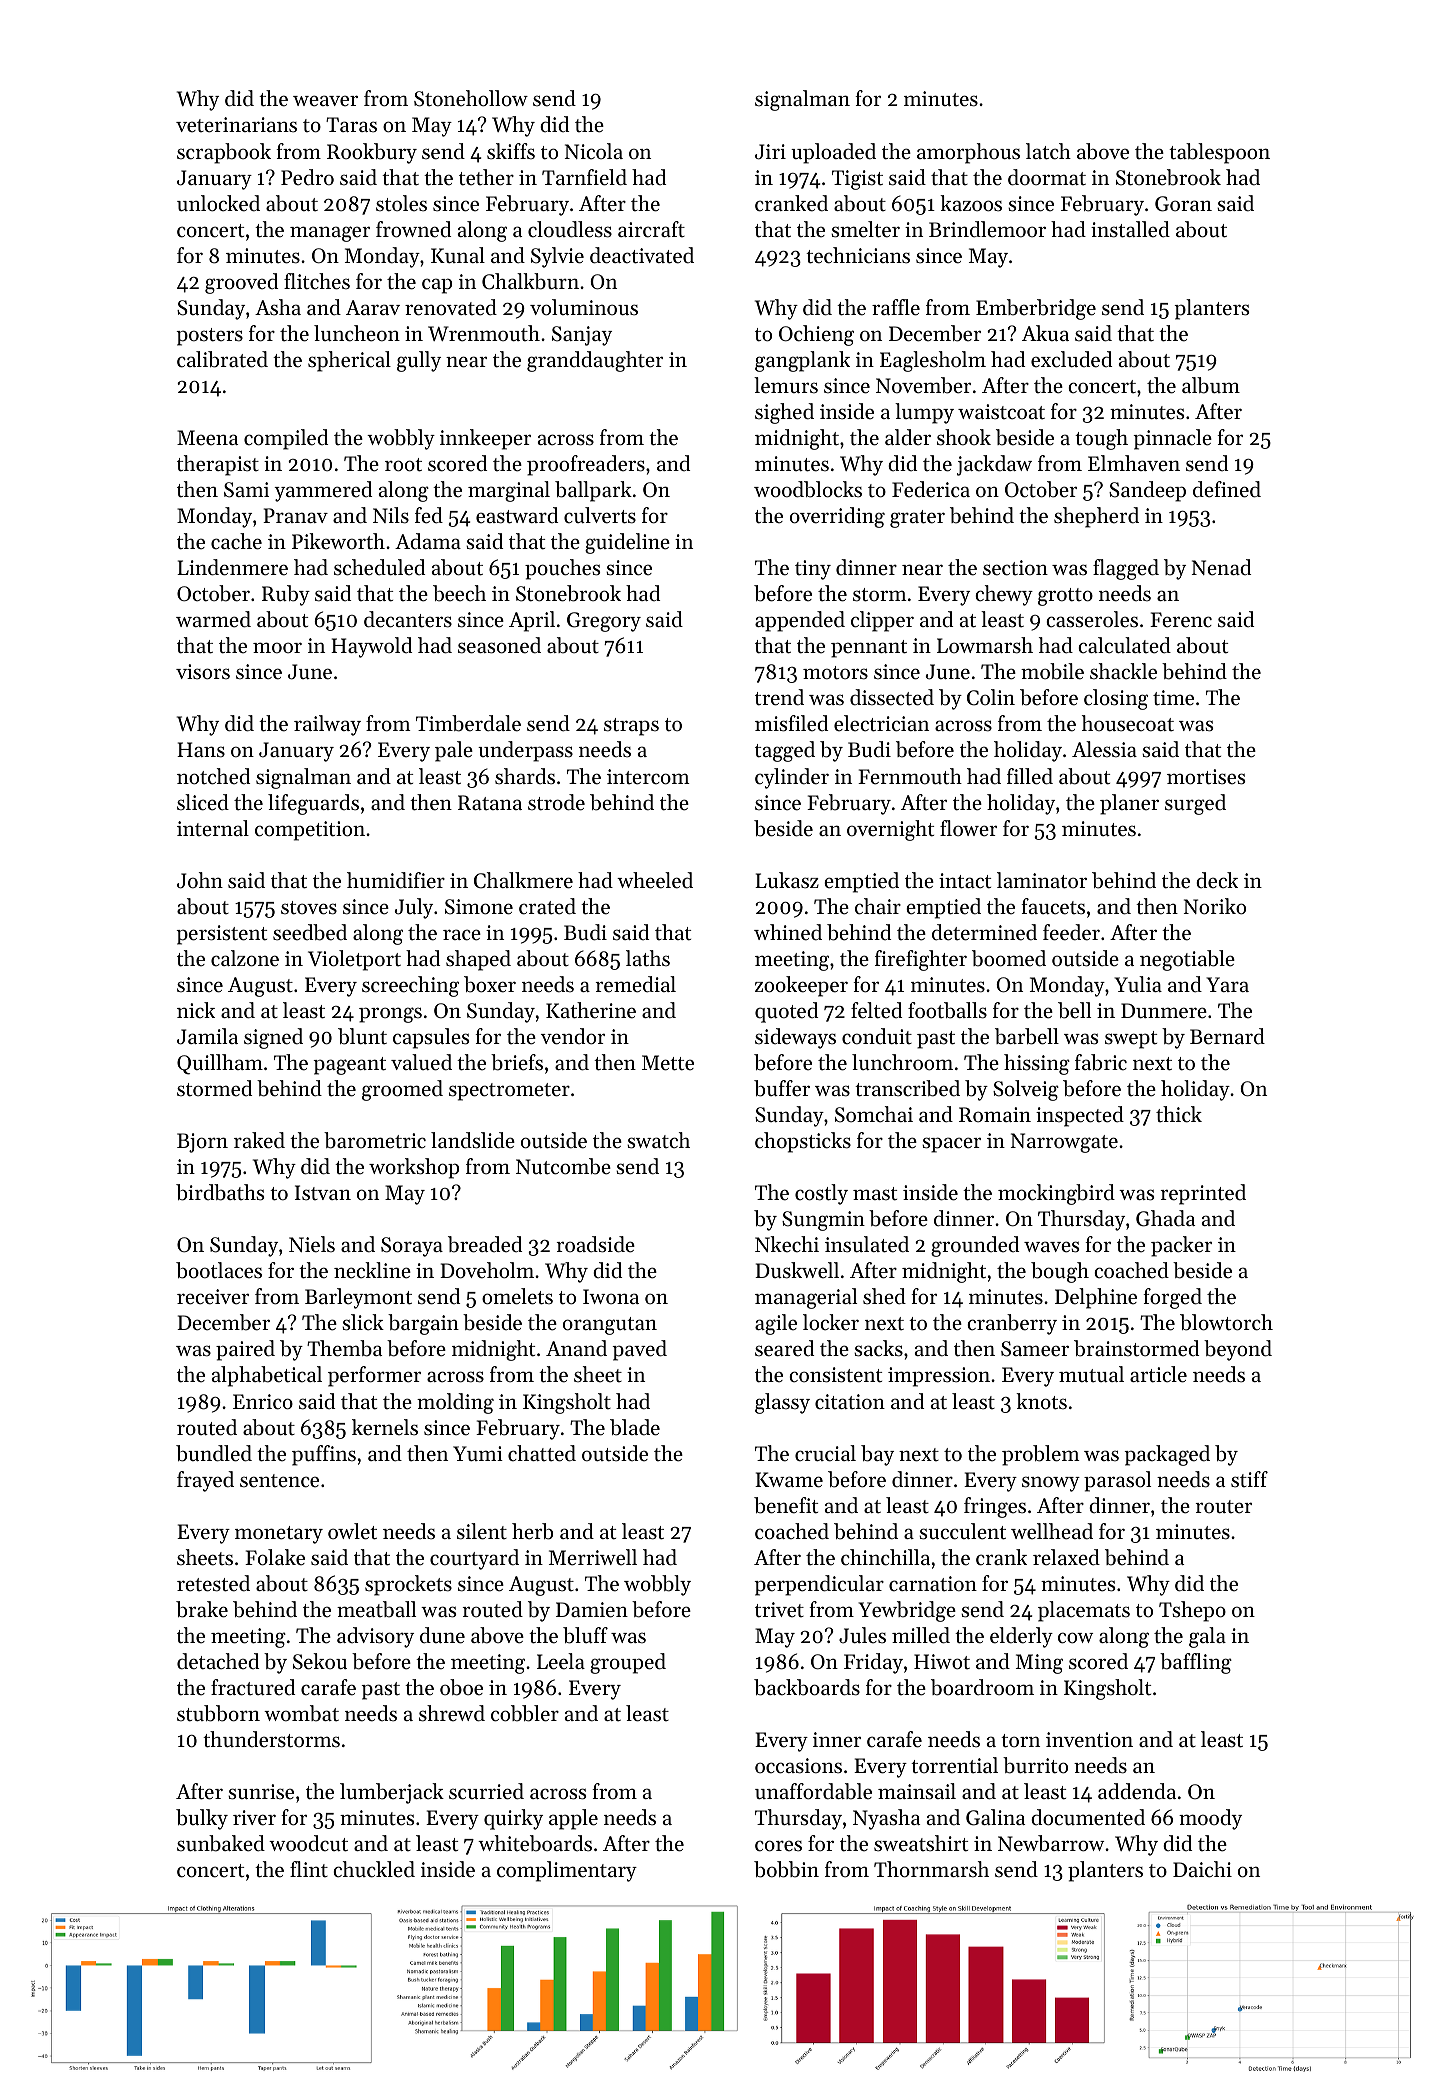 The height and width of the screenshot is (2100, 1450). Describe the element at coordinates (819, 1585) in the screenshot. I see `perpendicular` at that location.
